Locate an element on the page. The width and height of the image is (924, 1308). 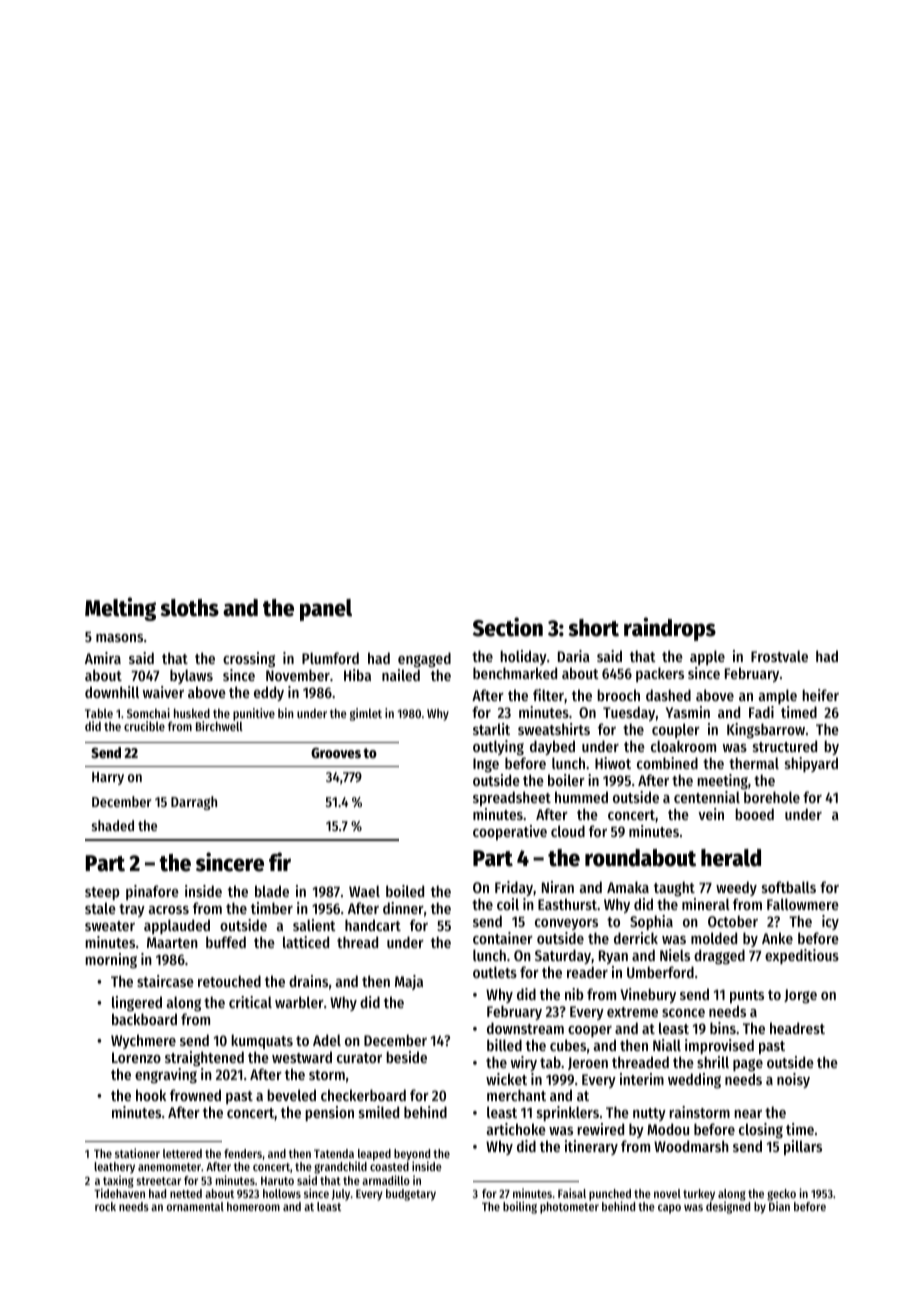
Niran is located at coordinates (558, 887).
